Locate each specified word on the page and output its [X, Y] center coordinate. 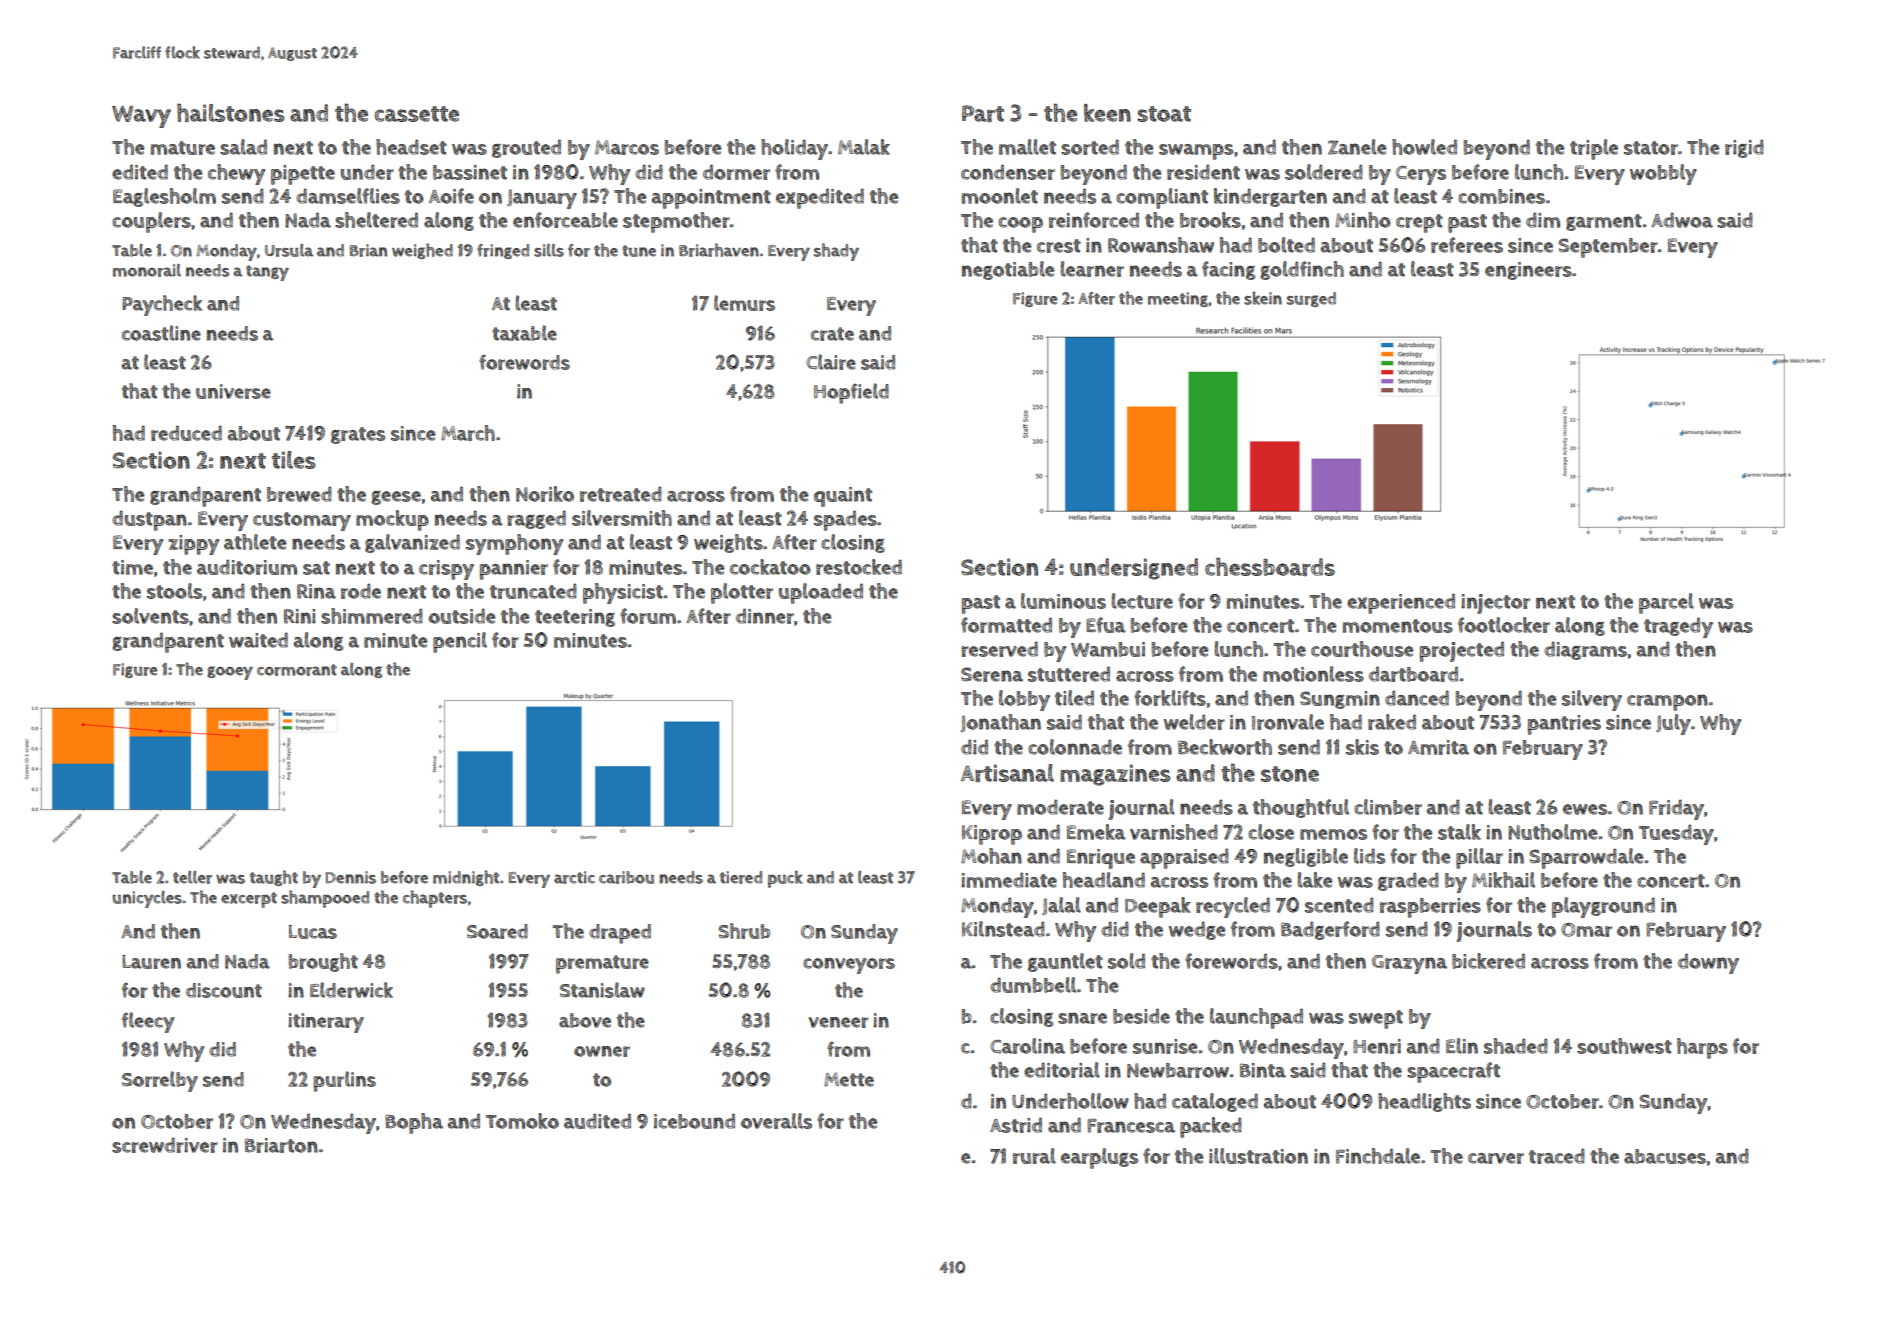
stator [1651, 148]
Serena [992, 674]
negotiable [1008, 270]
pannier [513, 570]
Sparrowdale [1586, 858]
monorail [147, 270]
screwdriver [165, 1145]
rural [1034, 1156]
